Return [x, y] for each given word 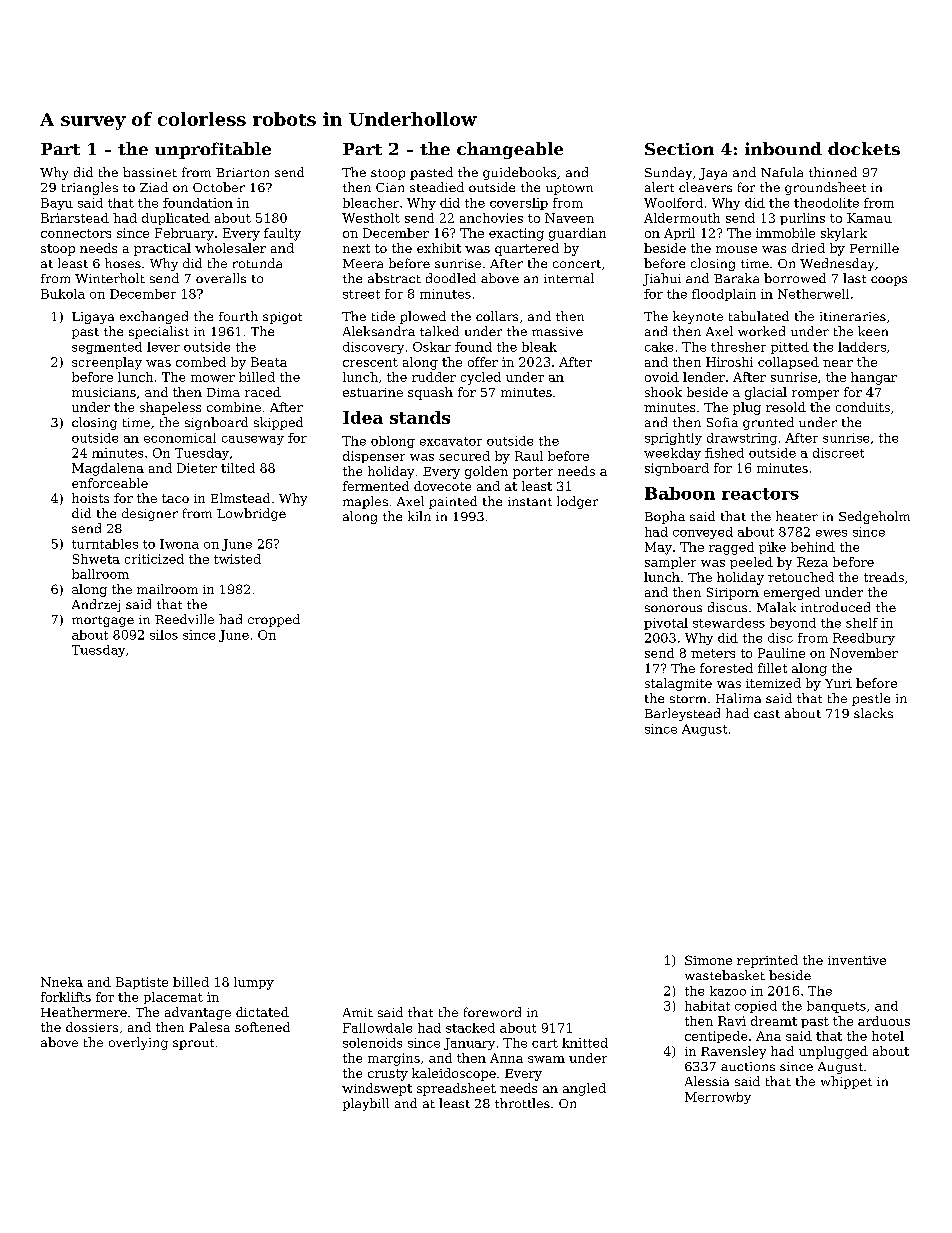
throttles [522, 1103]
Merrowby [718, 1098]
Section [679, 149]
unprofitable [213, 150]
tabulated [759, 316]
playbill [366, 1104]
